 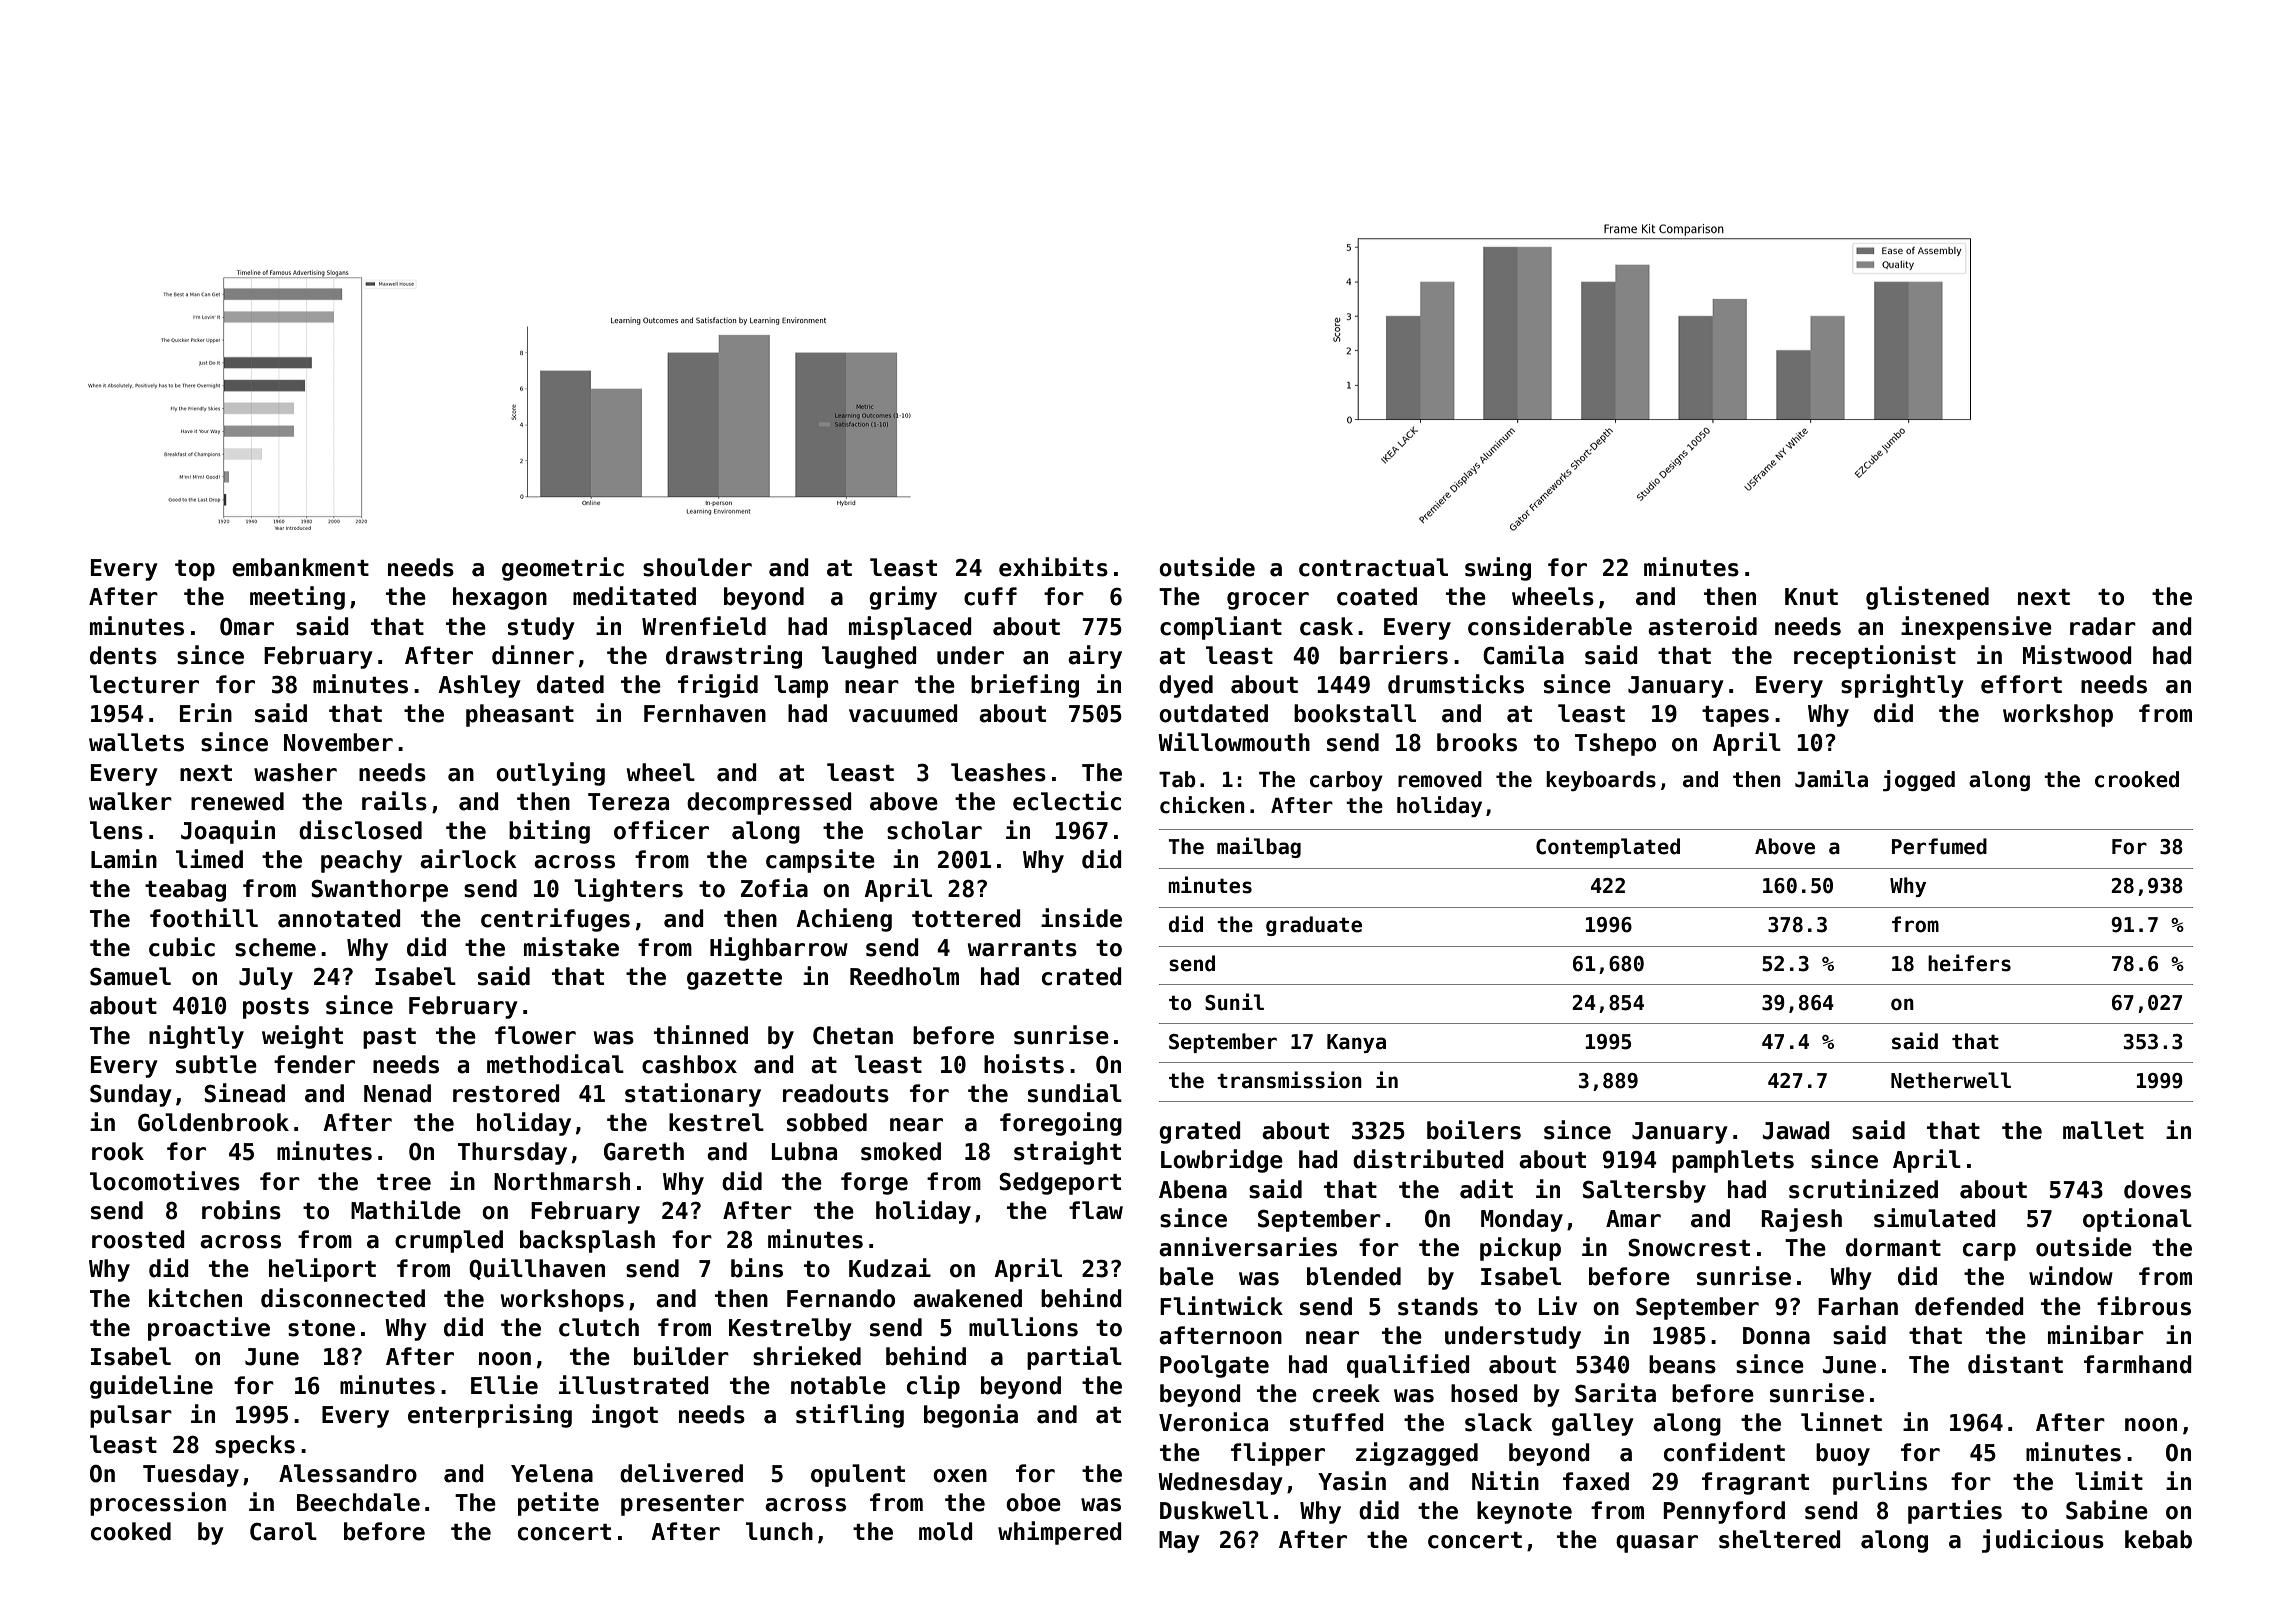 What do you see at coordinates (1969, 963) in the screenshot?
I see `heifers` at bounding box center [1969, 963].
